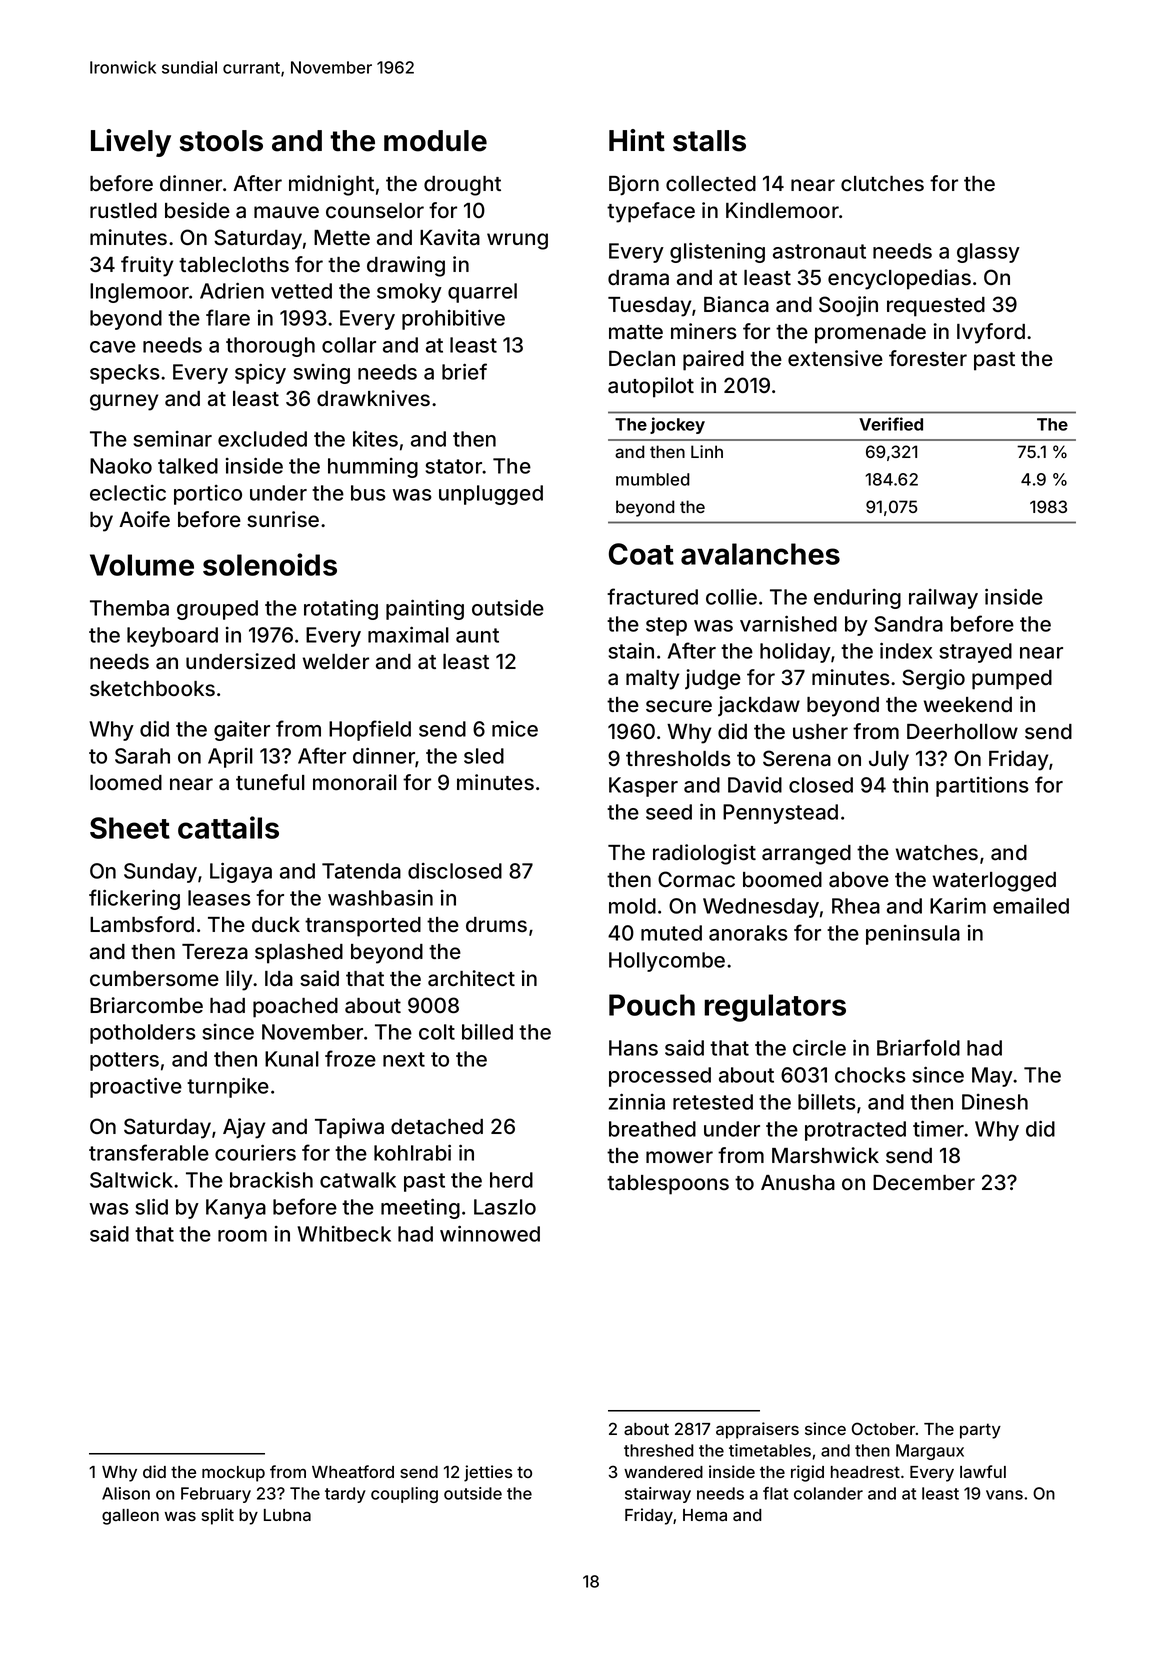 The image size is (1165, 1654). I want to click on muted, so click(671, 933).
